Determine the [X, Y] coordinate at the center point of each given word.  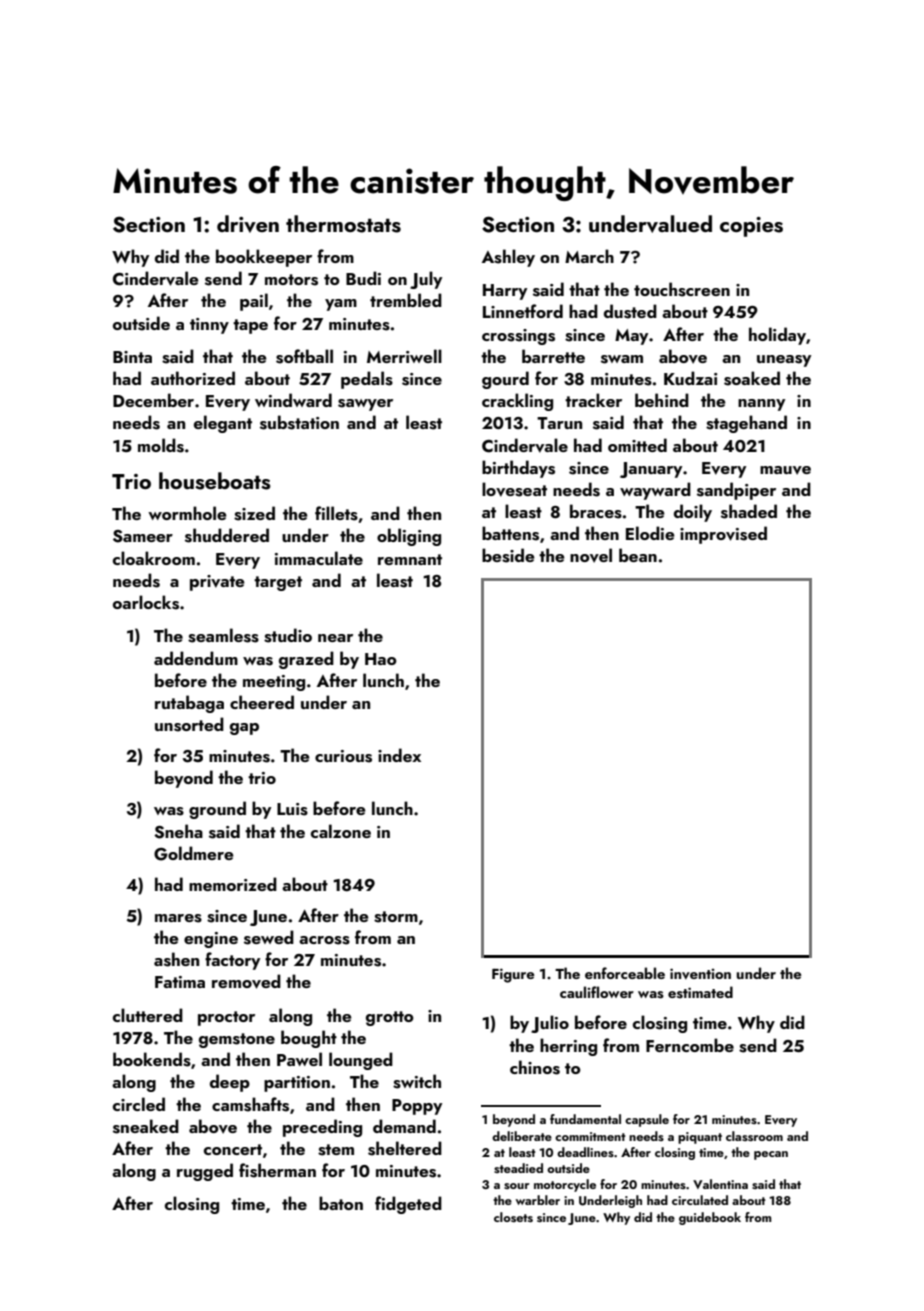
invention [700, 973]
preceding [322, 1128]
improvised [723, 535]
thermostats [343, 224]
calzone [341, 831]
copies [751, 227]
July [426, 280]
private [217, 583]
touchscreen [682, 289]
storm [396, 917]
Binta [132, 357]
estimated [700, 992]
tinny [209, 326]
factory [232, 961]
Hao [381, 659]
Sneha [178, 831]
